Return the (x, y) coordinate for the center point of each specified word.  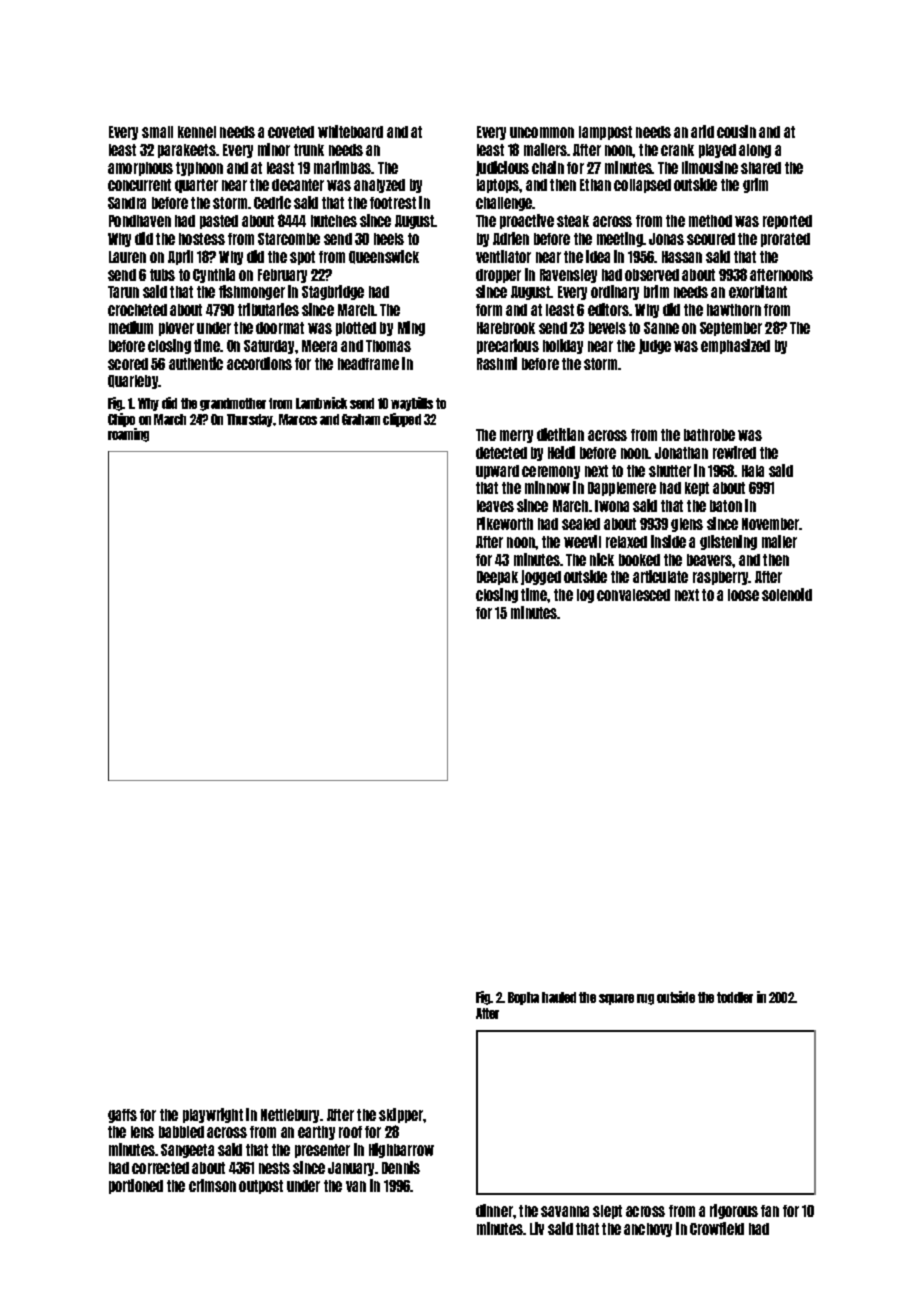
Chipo (121, 420)
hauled (559, 997)
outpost (261, 1187)
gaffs (122, 1116)
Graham (361, 419)
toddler (735, 997)
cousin (736, 131)
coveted (291, 132)
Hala (753, 471)
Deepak (497, 578)
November (771, 524)
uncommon (542, 132)
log (585, 596)
